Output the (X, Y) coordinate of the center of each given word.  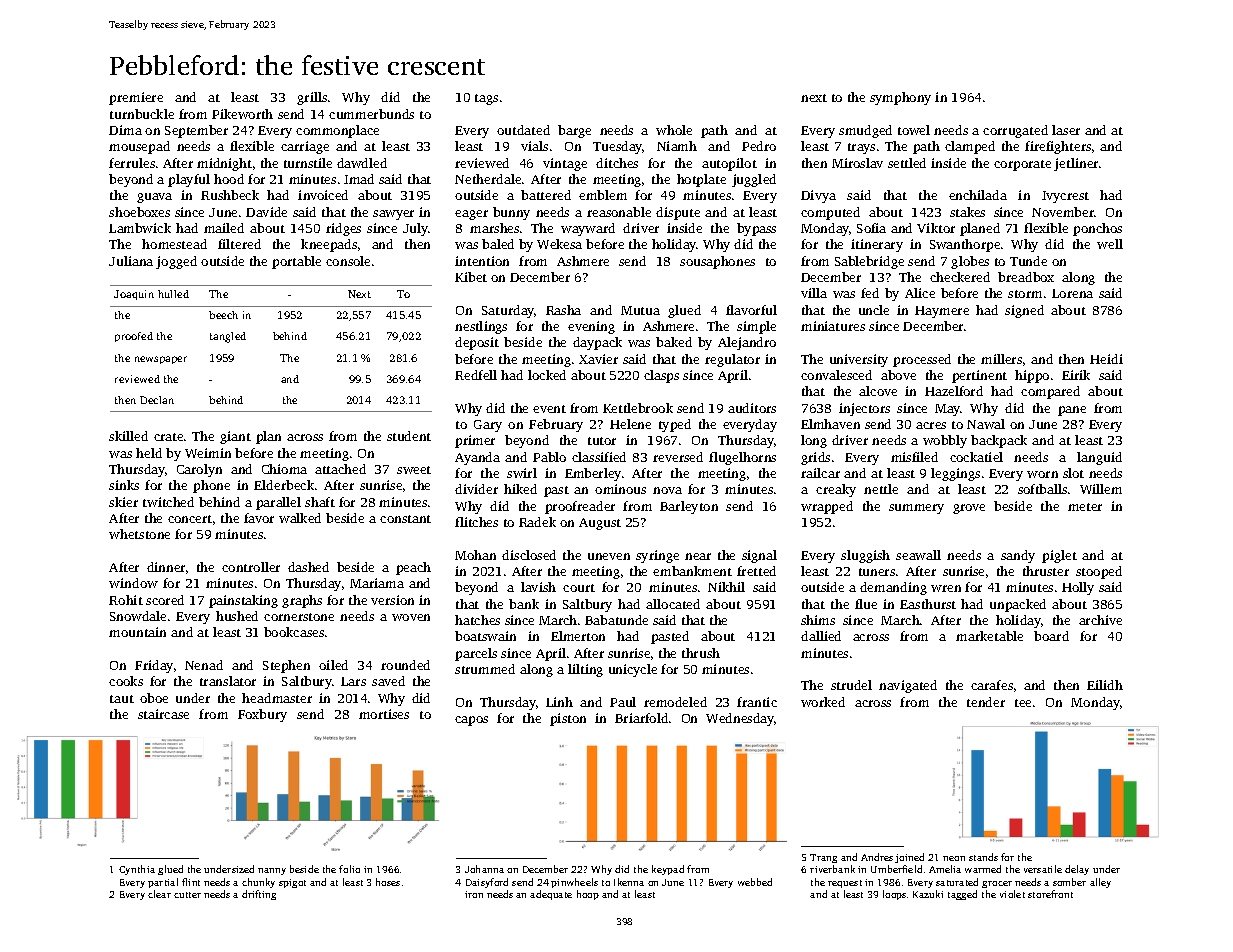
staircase (163, 714)
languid (1099, 458)
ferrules (132, 163)
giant (235, 437)
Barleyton (689, 507)
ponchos (1097, 229)
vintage (565, 164)
